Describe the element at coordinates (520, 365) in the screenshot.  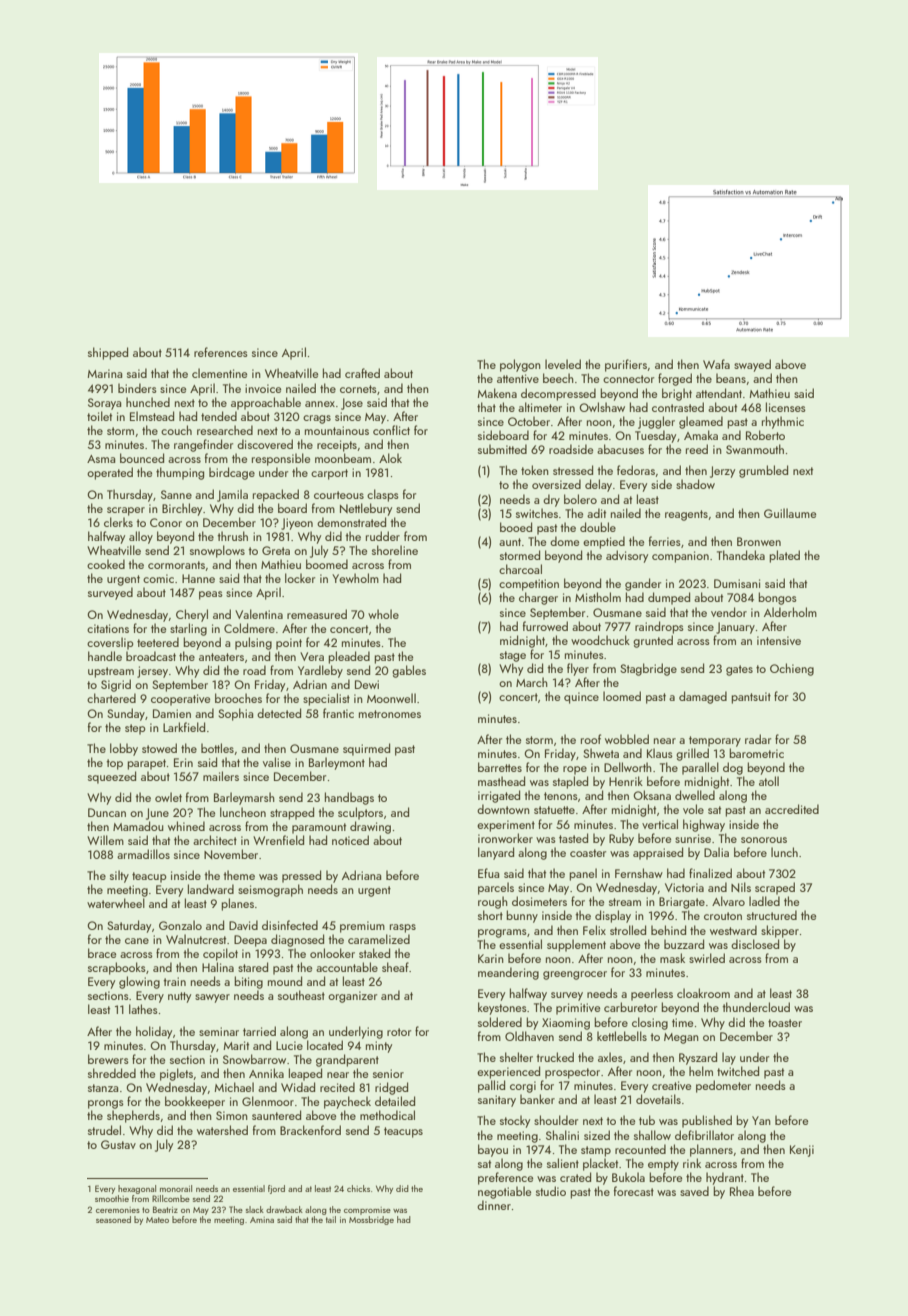
I see `polygon` at that location.
